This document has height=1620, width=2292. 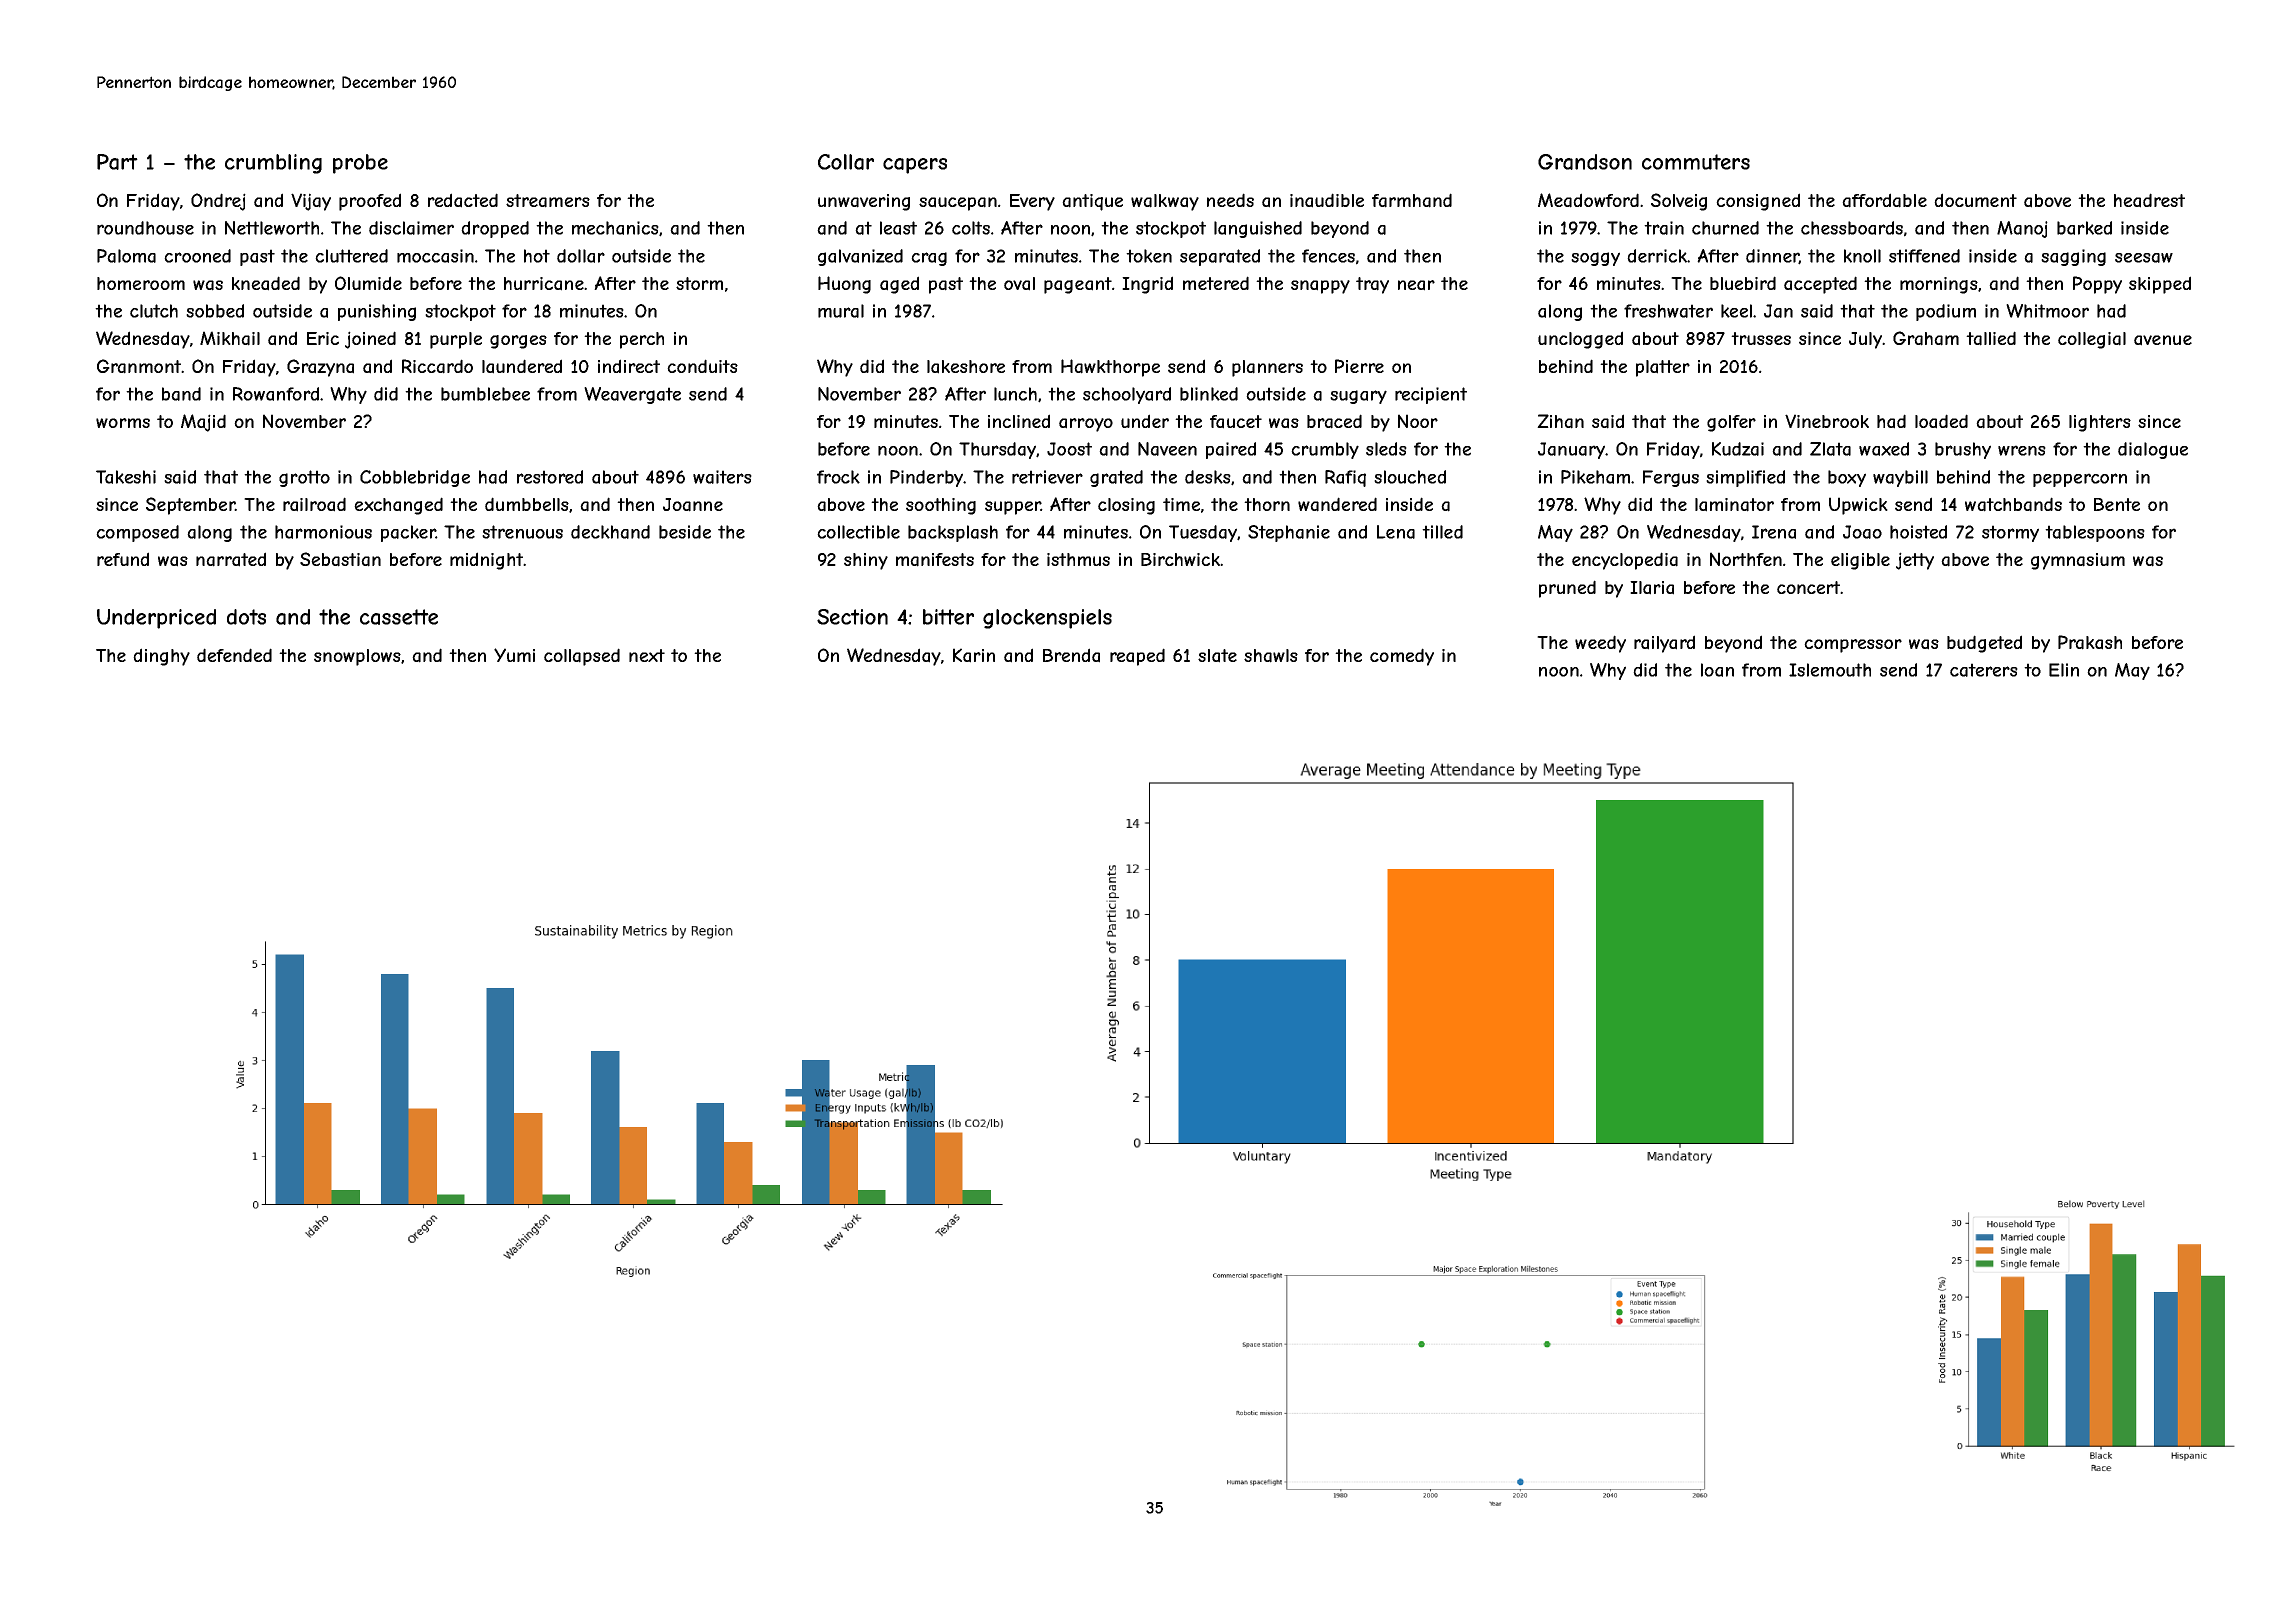 I want to click on proofed, so click(x=370, y=202).
